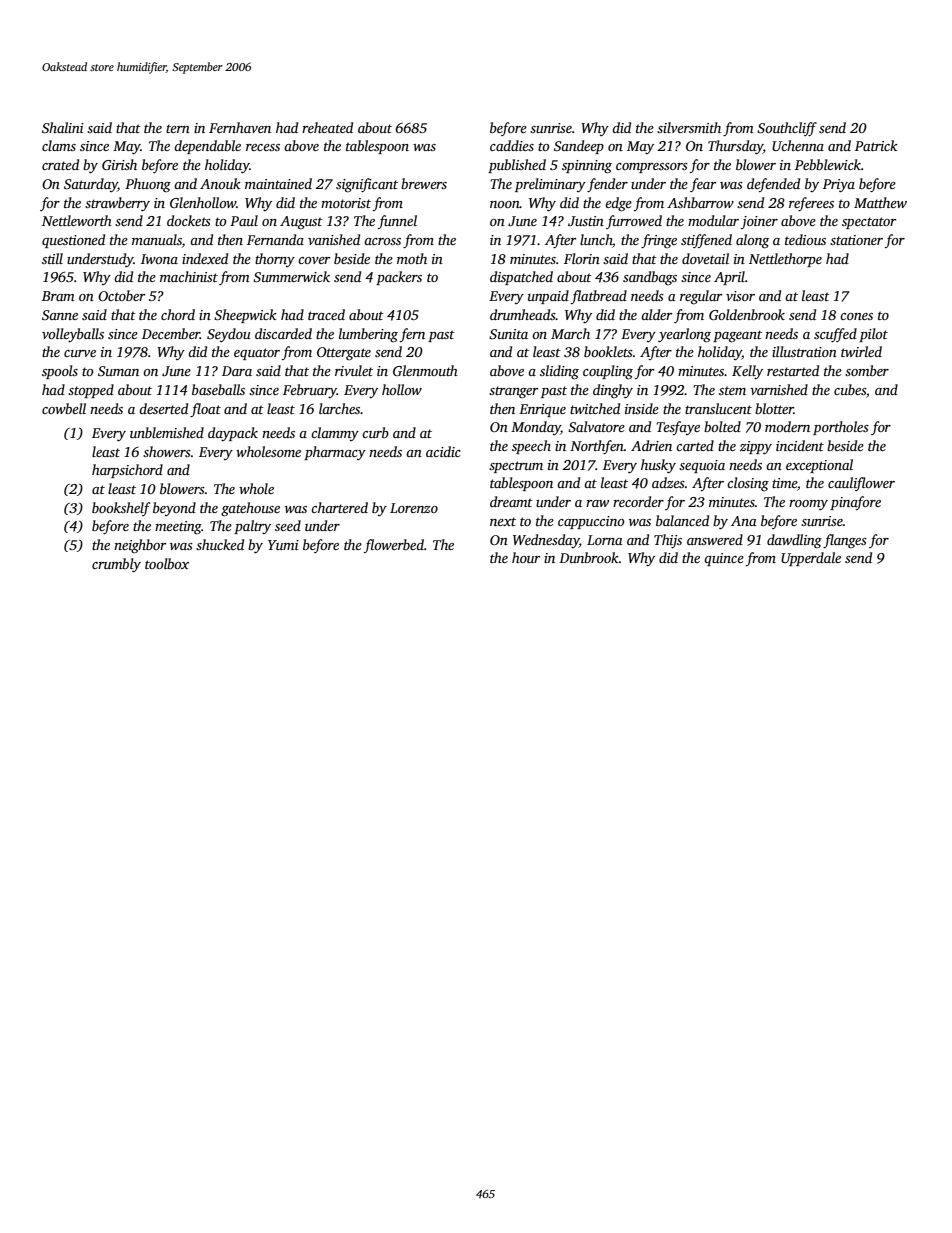 The image size is (952, 1233). I want to click on lunch, so click(596, 241).
